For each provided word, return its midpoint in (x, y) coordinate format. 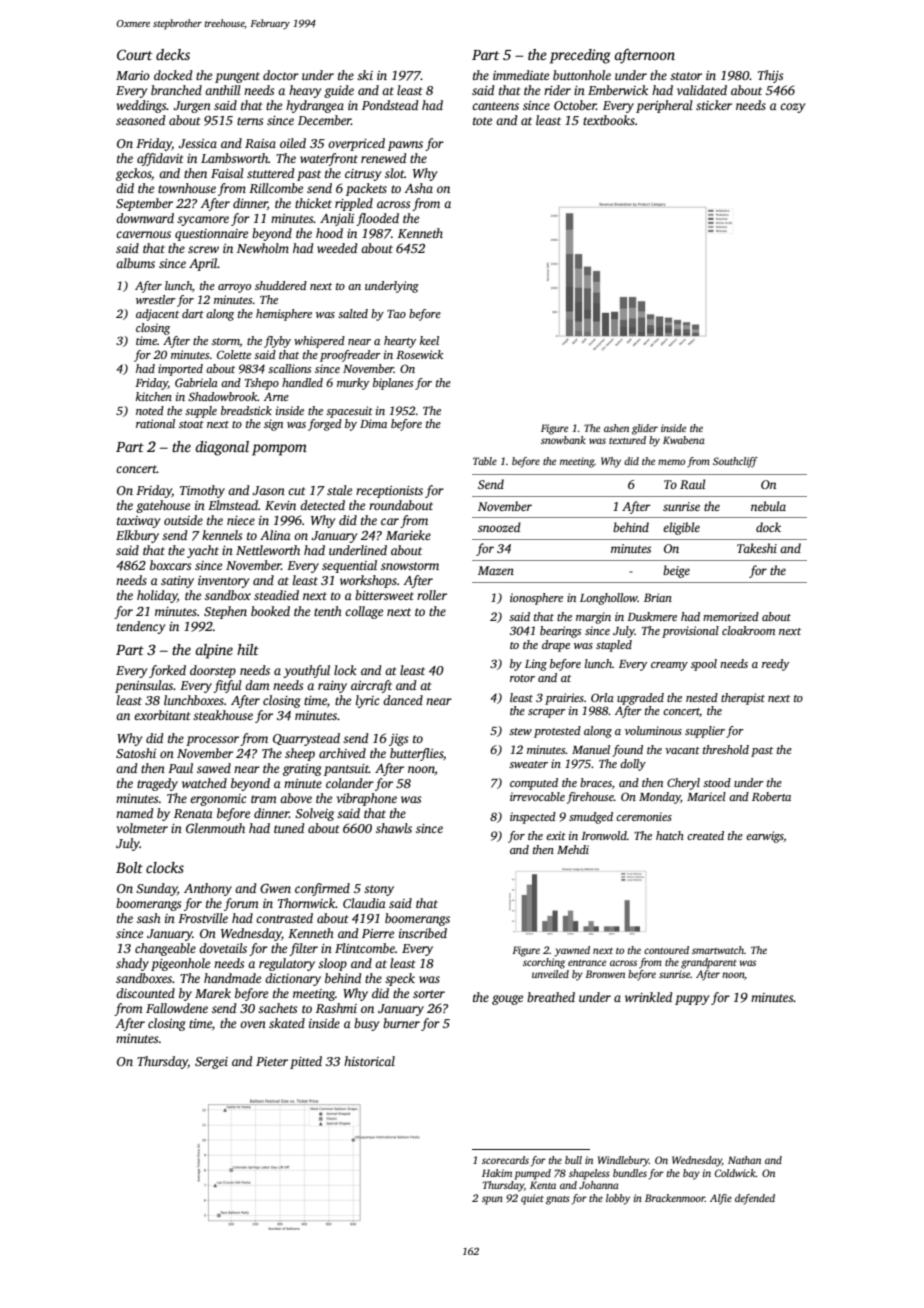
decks (173, 54)
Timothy (202, 491)
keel (429, 340)
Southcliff (735, 462)
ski (365, 75)
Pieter (272, 1061)
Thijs (770, 76)
